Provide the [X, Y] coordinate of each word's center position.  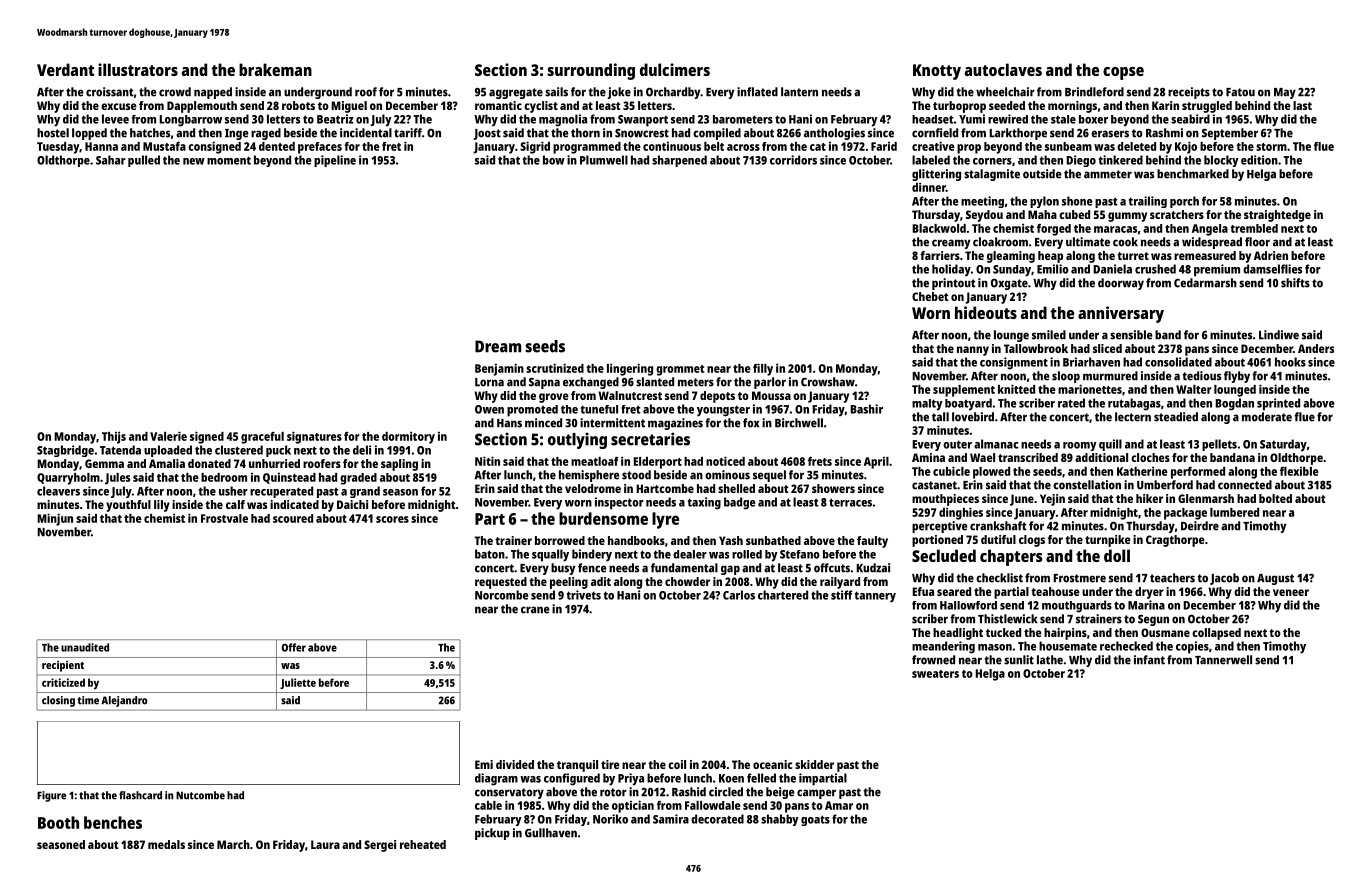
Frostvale [224, 518]
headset [933, 119]
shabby [780, 820]
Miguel [349, 107]
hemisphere [589, 476]
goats [815, 820]
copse [1123, 73]
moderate [1267, 417]
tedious [1201, 376]
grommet [680, 370]
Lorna [489, 382]
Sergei [380, 846]
